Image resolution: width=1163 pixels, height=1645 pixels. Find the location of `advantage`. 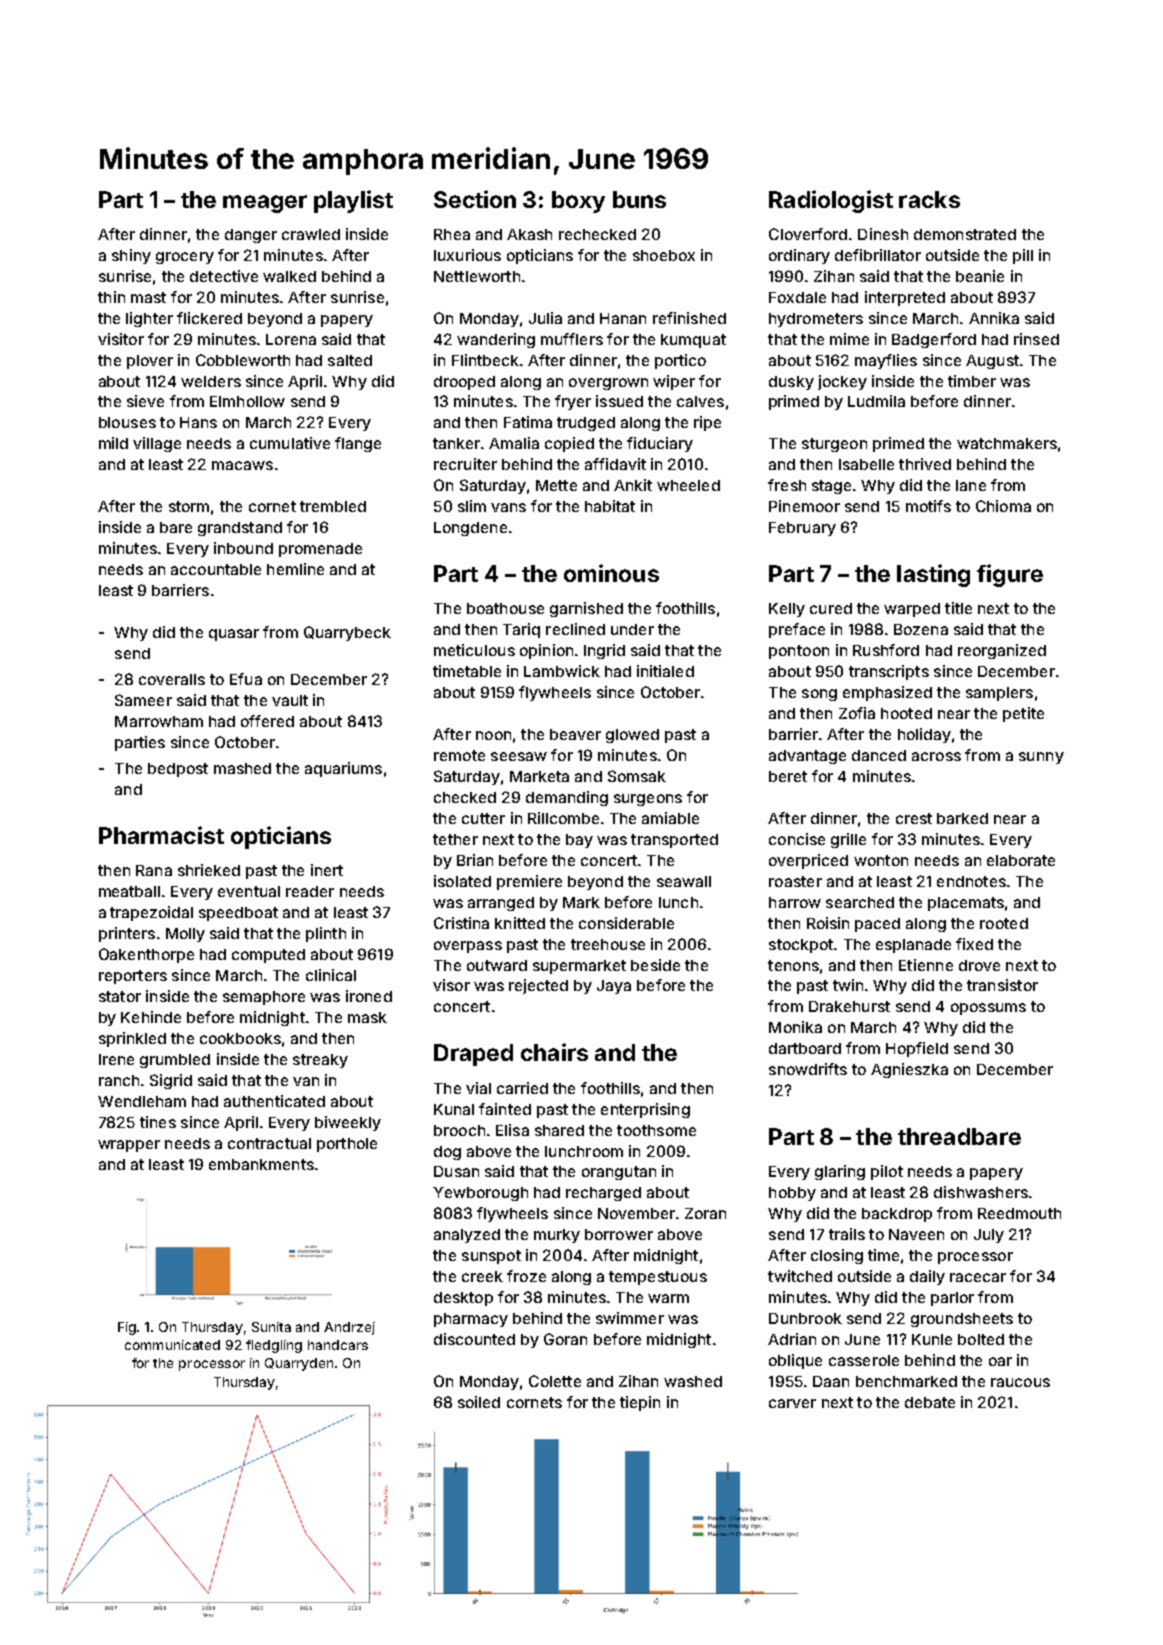

advantage is located at coordinates (807, 757).
